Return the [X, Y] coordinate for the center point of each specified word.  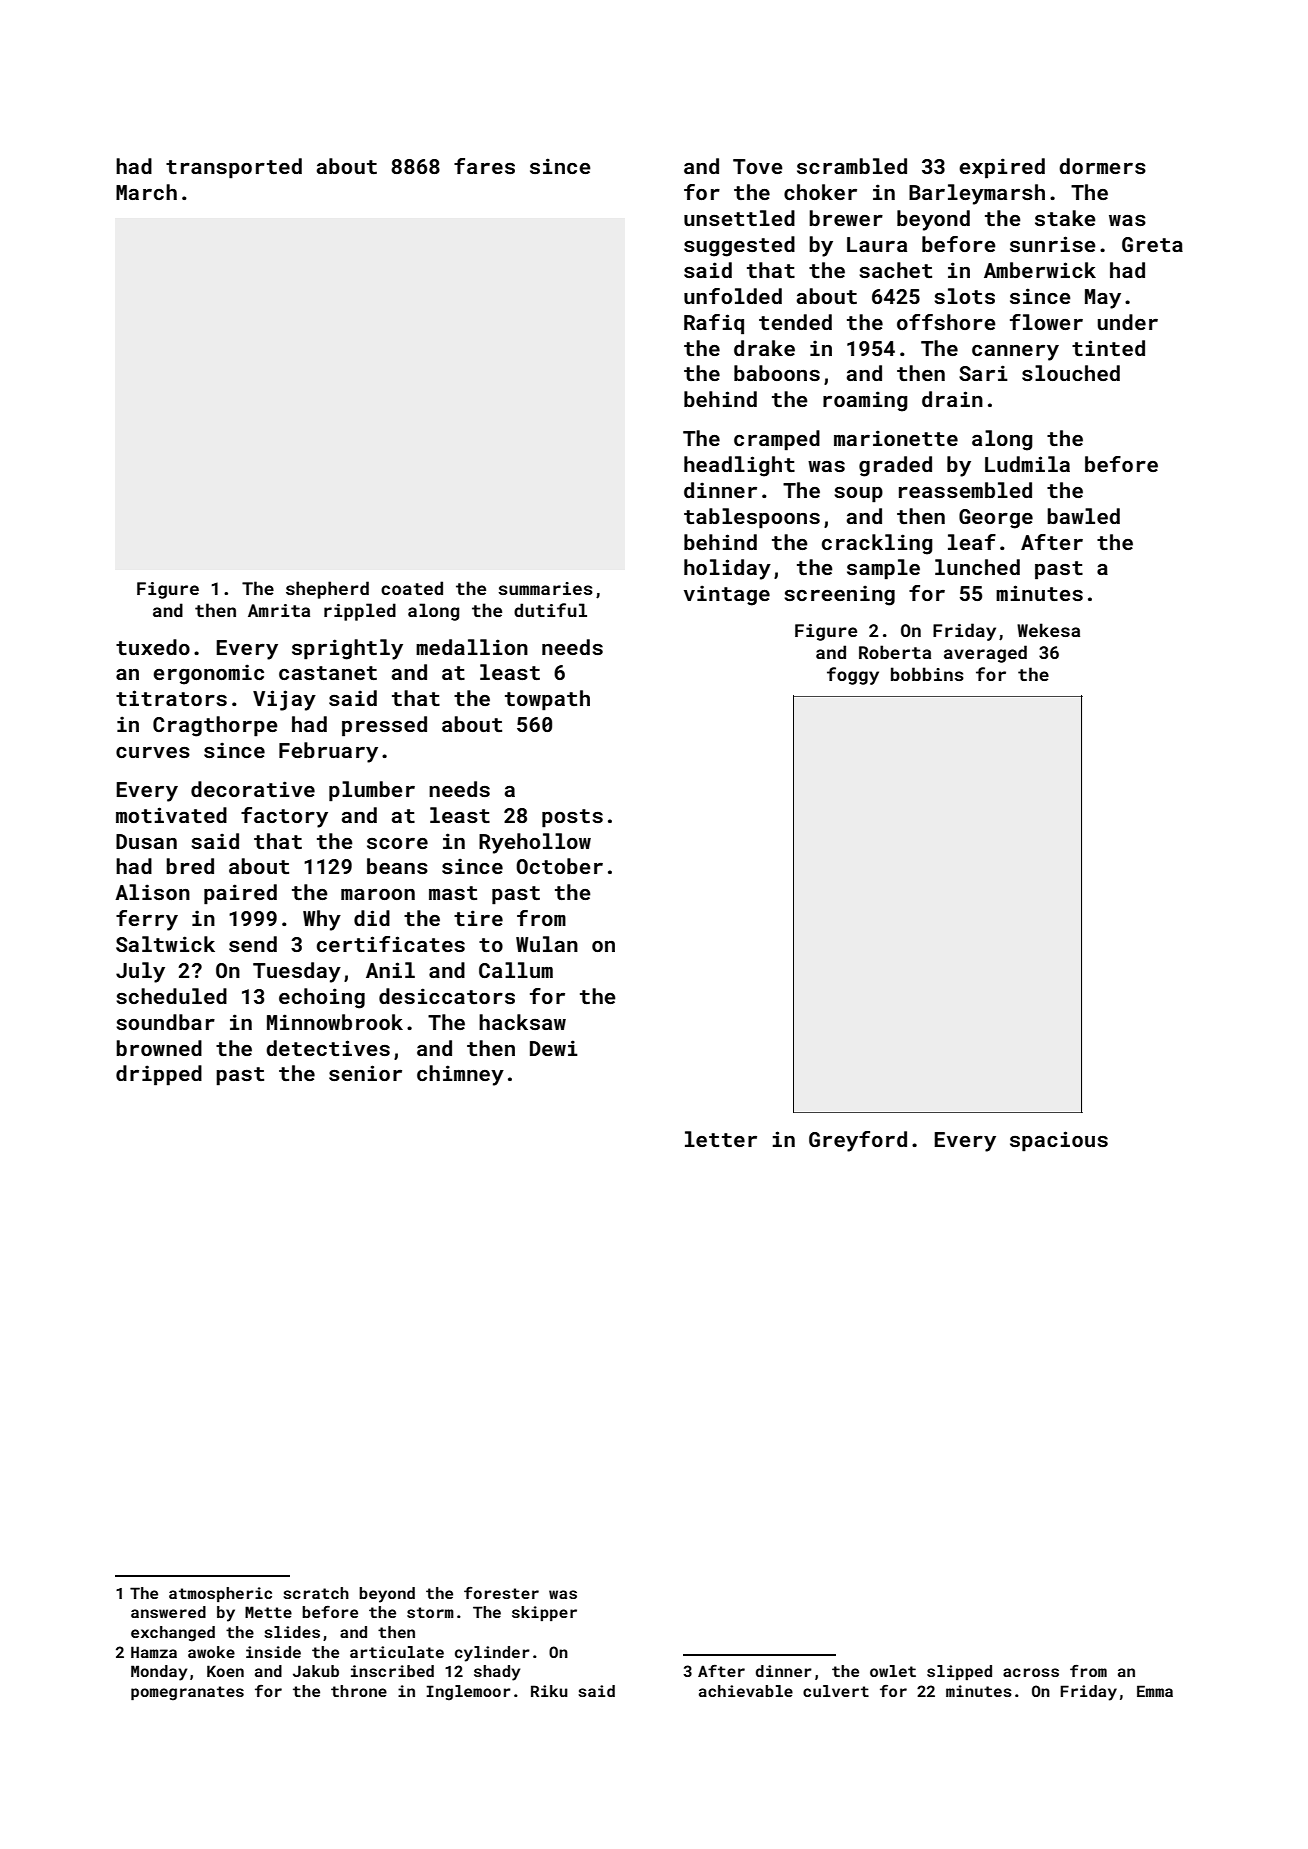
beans [397, 866]
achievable [746, 1691]
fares [484, 166]
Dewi [554, 1048]
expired [1002, 168]
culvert [836, 1691]
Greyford [858, 1141]
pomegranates [187, 1693]
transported [234, 168]
